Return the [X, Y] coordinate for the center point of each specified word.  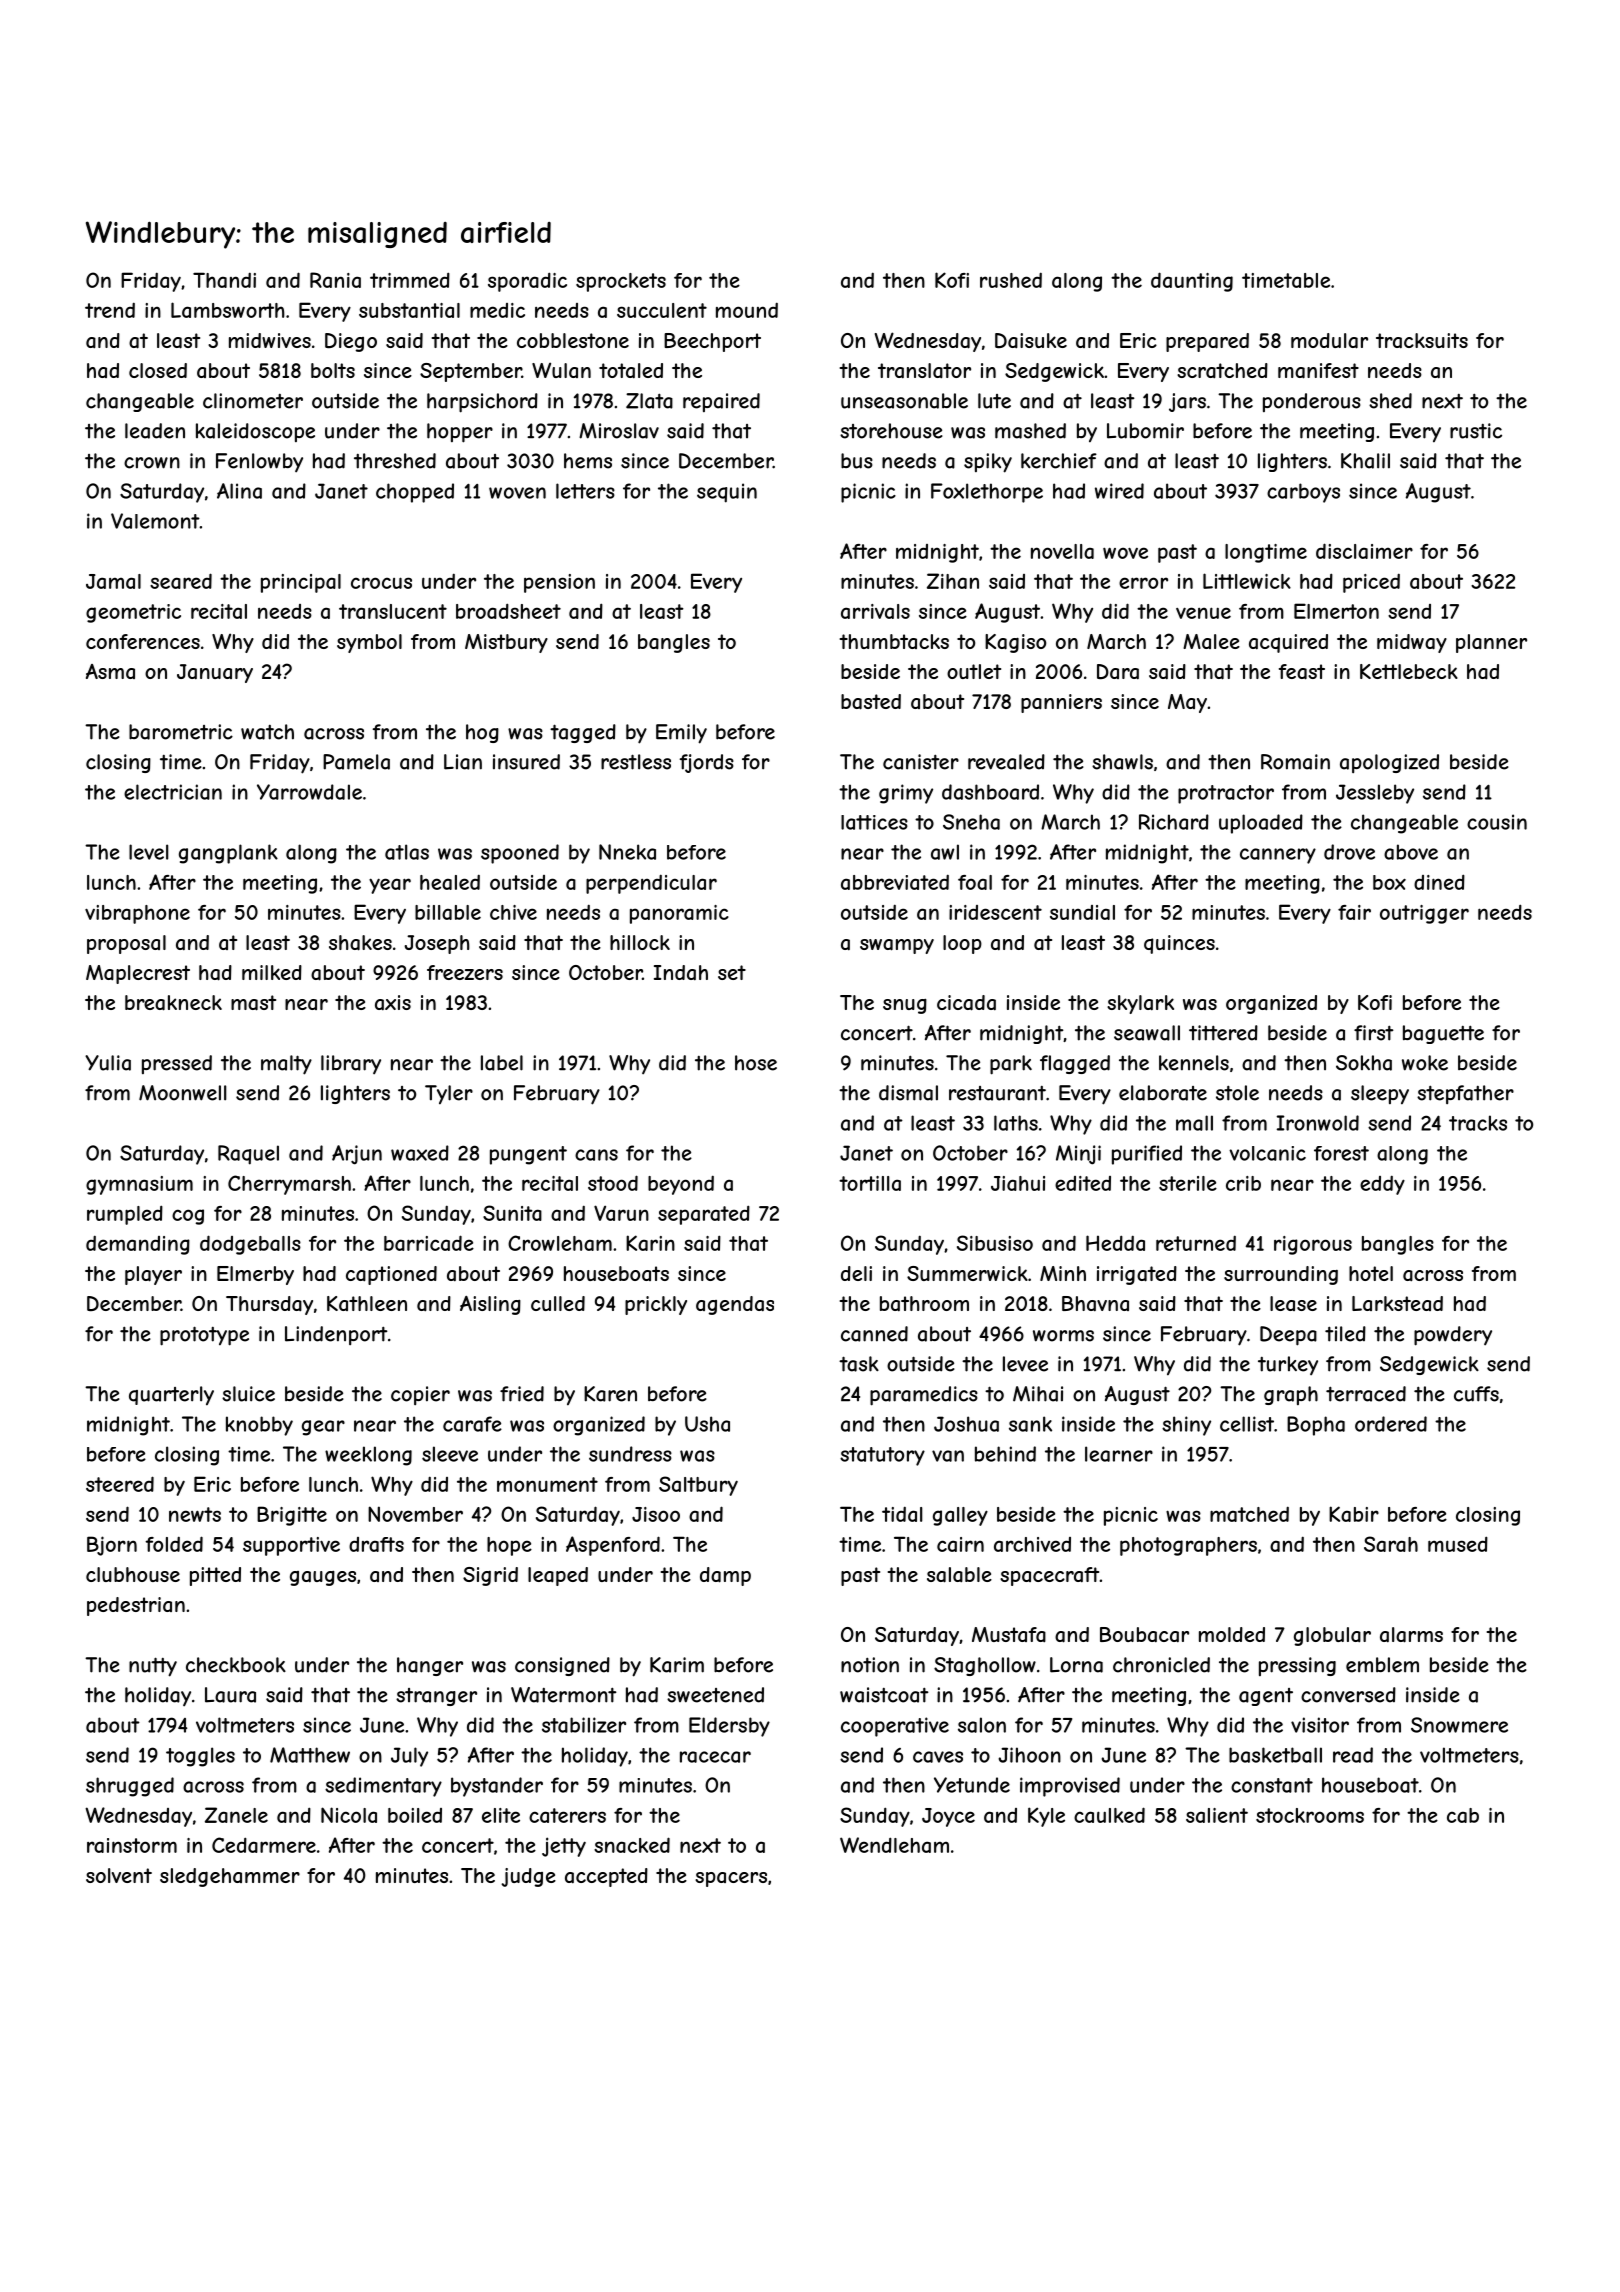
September [471, 372]
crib [1243, 1183]
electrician [173, 792]
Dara [1118, 672]
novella [1062, 551]
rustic [1476, 431]
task [859, 1364]
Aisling [490, 1305]
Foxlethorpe [987, 493]
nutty [153, 1667]
